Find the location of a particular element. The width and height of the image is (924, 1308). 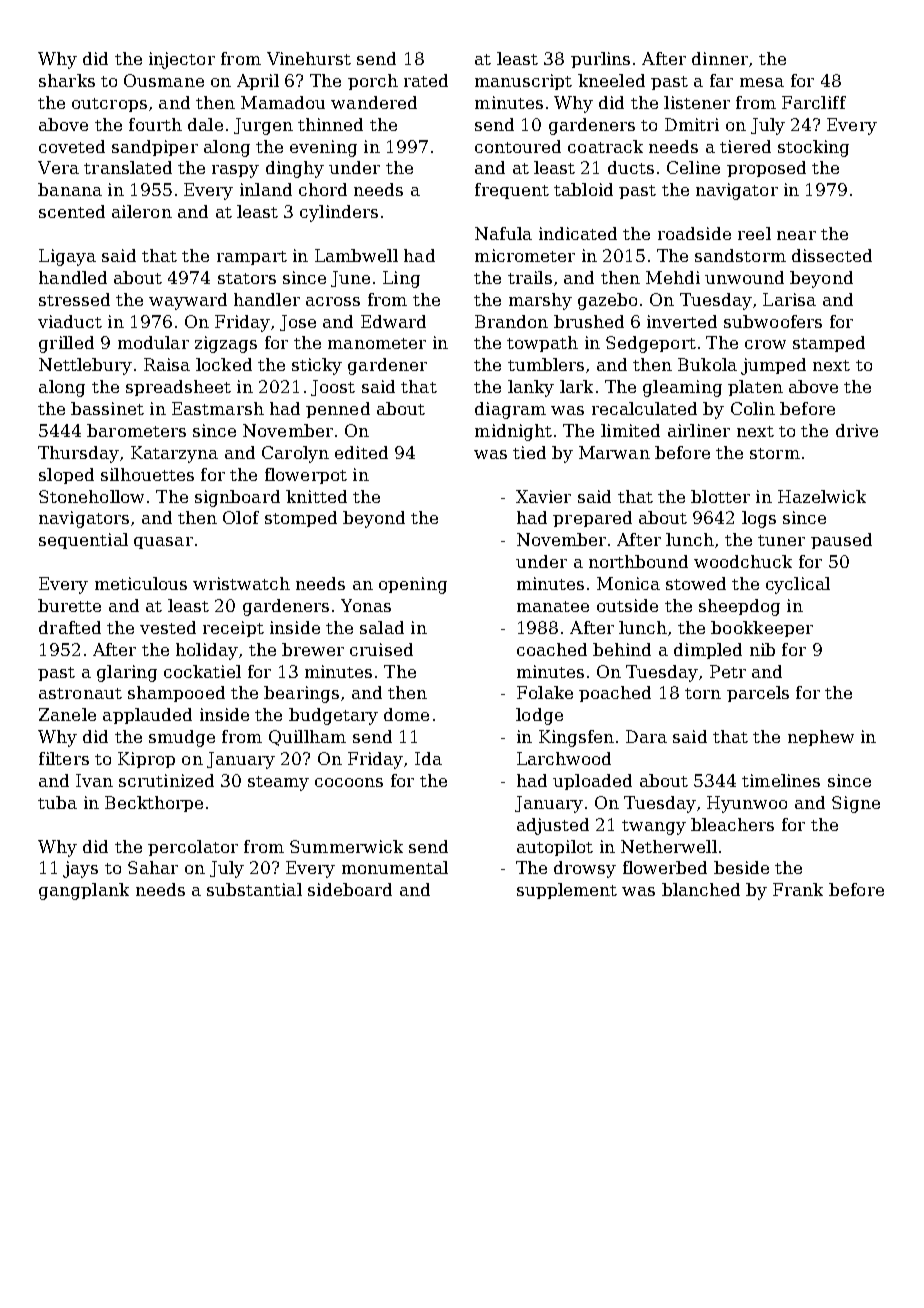

Vinehurst is located at coordinates (309, 58).
